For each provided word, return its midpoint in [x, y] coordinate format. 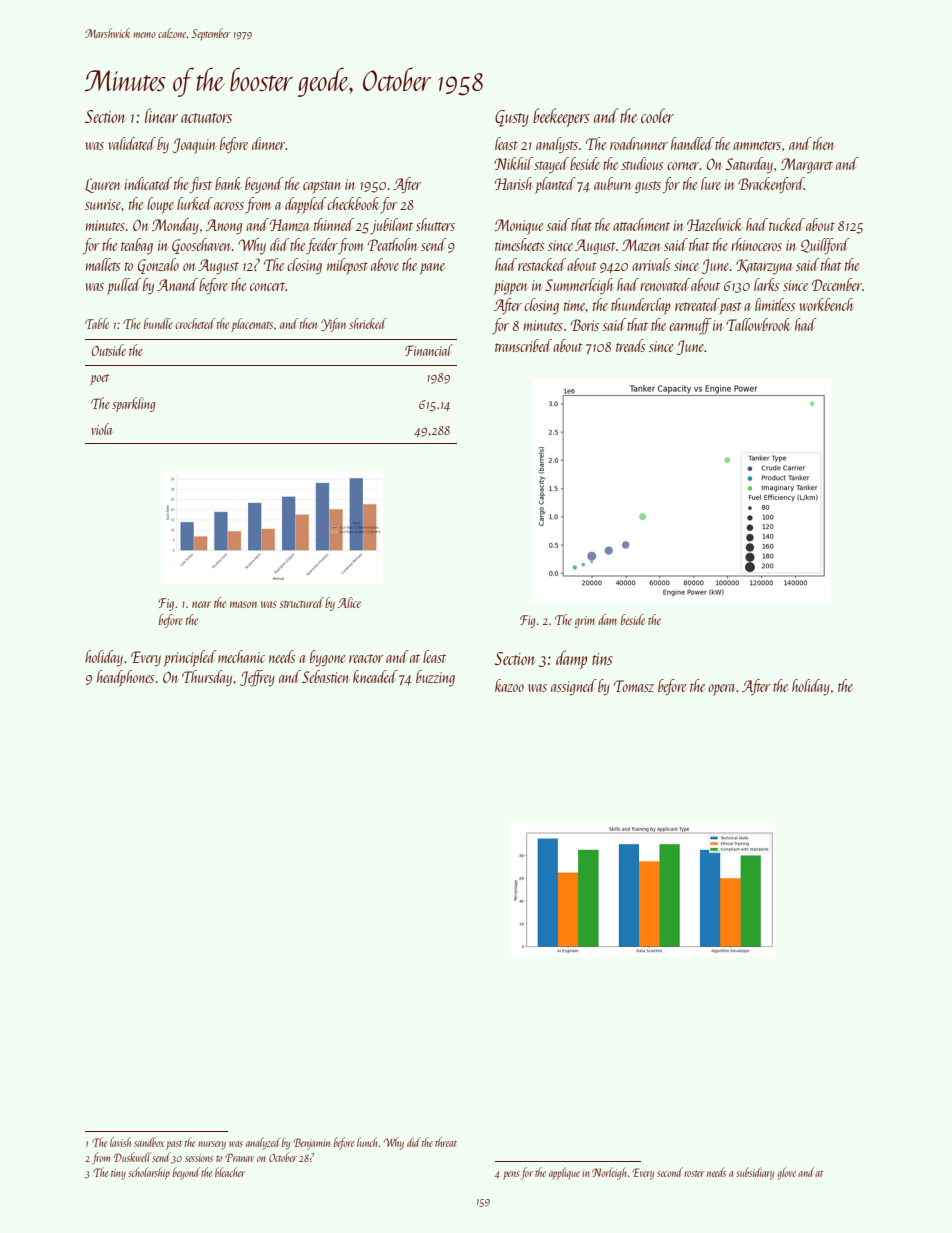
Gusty [512, 118]
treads [630, 345]
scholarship [149, 1173]
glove [787, 1173]
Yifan [333, 325]
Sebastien [325, 676]
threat [446, 1142]
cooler [657, 115]
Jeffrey [257, 678]
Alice [349, 602]
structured [302, 602]
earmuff [690, 326]
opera [722, 690]
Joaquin [194, 146]
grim [585, 622]
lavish [120, 1142]
